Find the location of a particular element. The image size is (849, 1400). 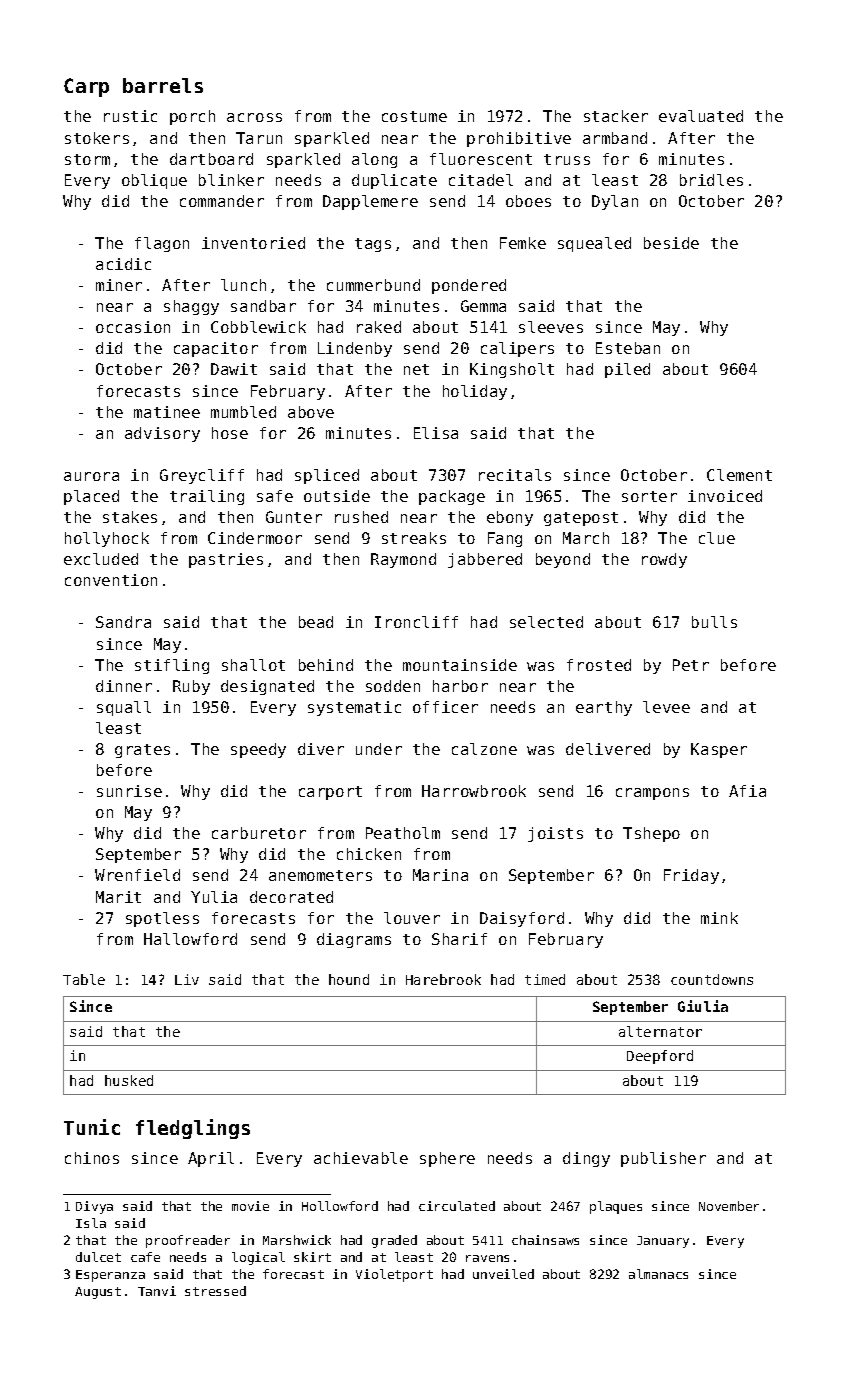

matinee is located at coordinates (167, 412).
